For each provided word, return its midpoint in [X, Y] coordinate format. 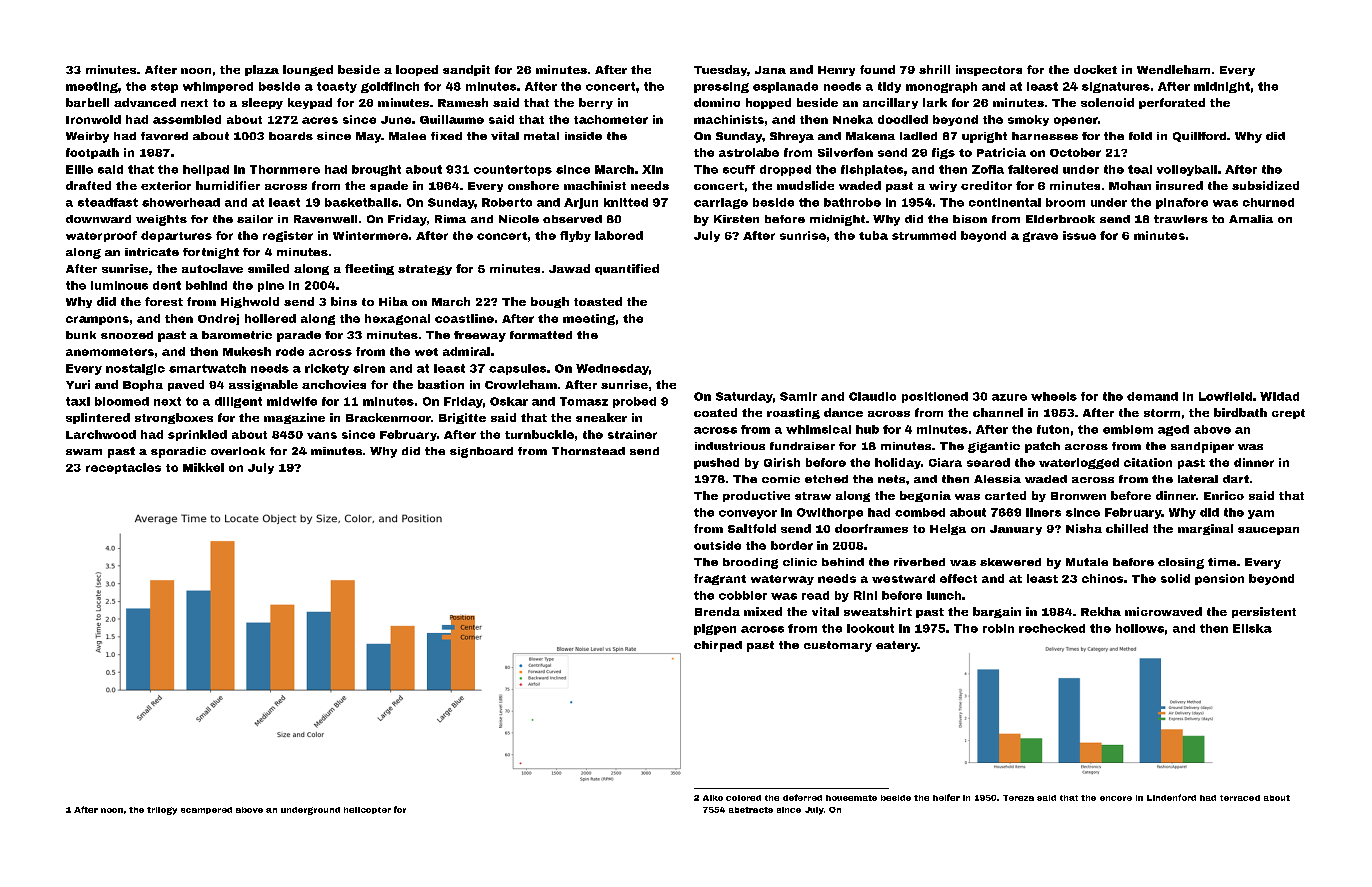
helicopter [367, 810]
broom [1065, 202]
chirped [718, 646]
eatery [896, 646]
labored [619, 235]
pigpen [715, 629]
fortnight [211, 253]
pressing [721, 87]
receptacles [123, 468]
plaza [262, 70]
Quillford [1199, 137]
